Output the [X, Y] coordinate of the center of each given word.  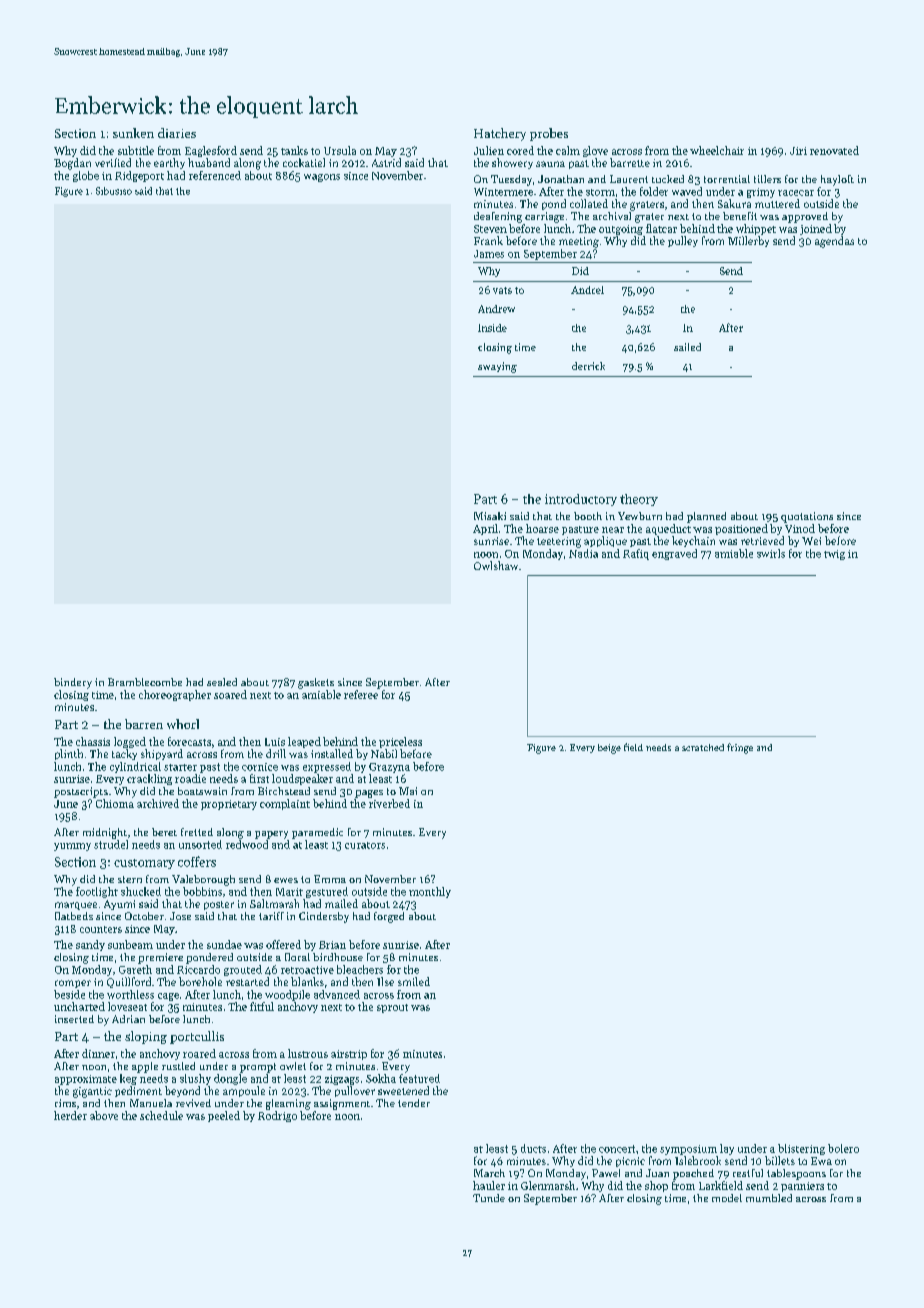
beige [609, 749]
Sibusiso [114, 191]
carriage [544, 217]
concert [617, 1149]
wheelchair [717, 150]
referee [361, 694]
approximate [86, 1080]
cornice [260, 767]
